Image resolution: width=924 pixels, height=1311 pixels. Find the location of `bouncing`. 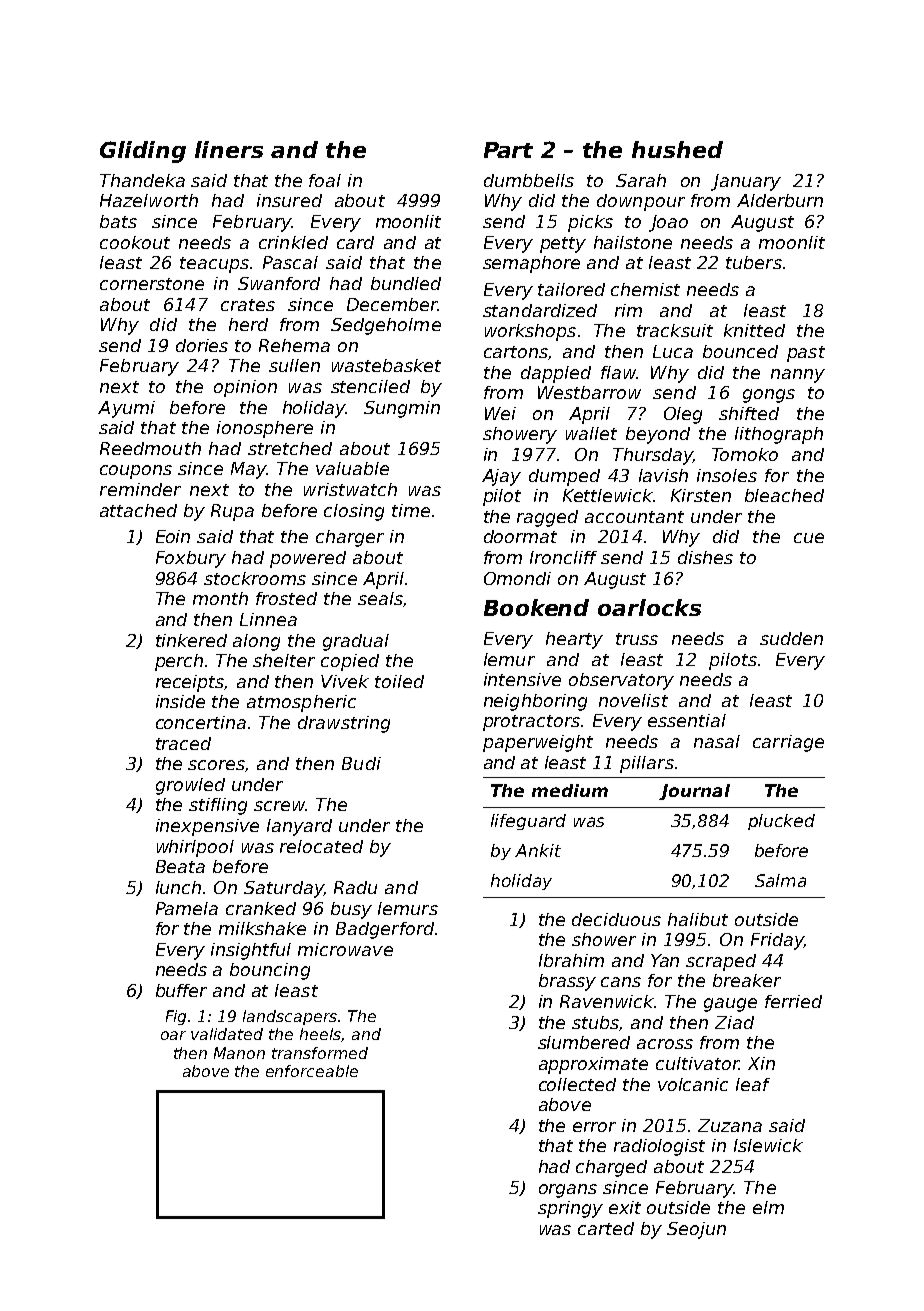

bouncing is located at coordinates (270, 971).
